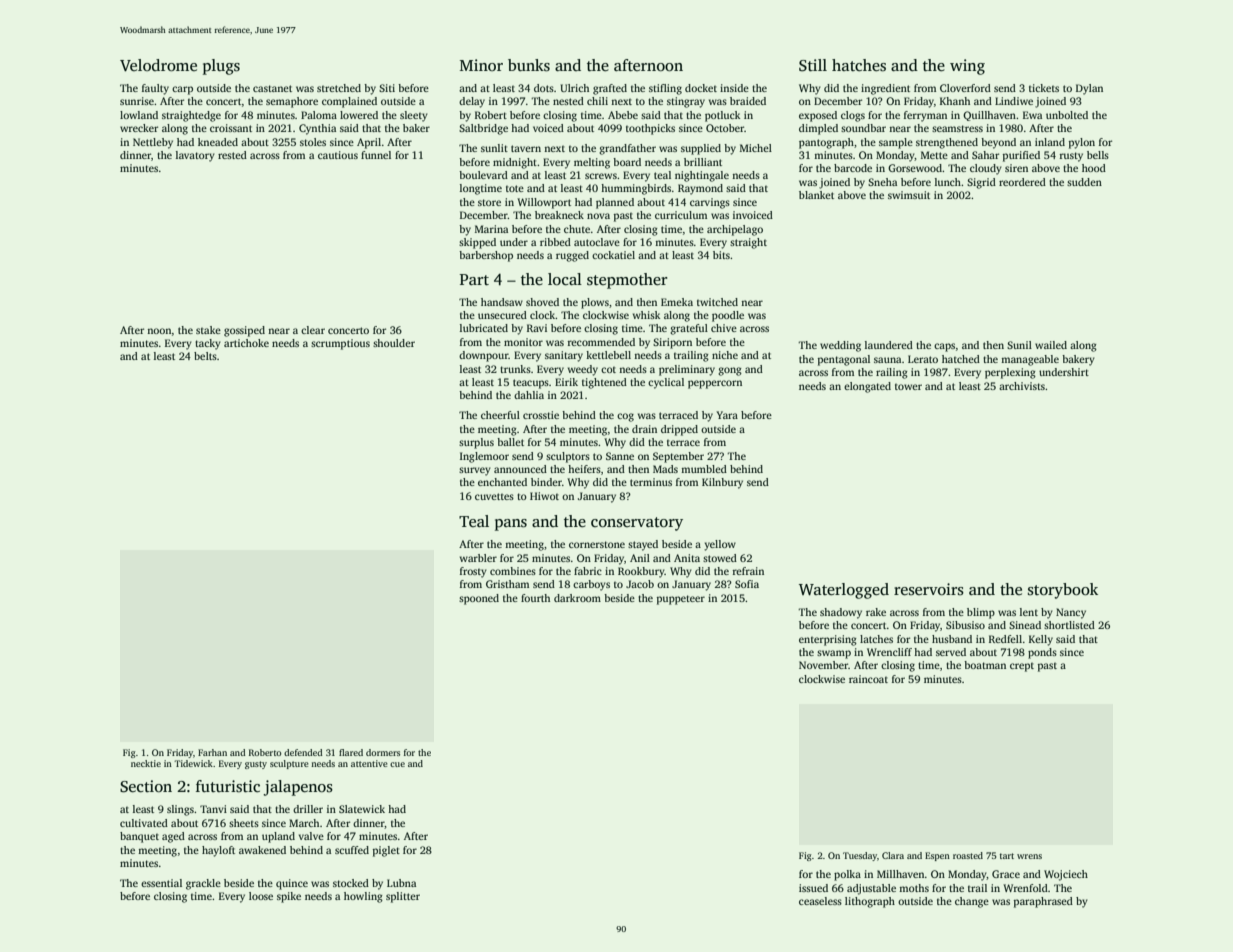 This document has width=1233, height=952. Describe the element at coordinates (859, 65) in the document. I see `hatches` at that location.
